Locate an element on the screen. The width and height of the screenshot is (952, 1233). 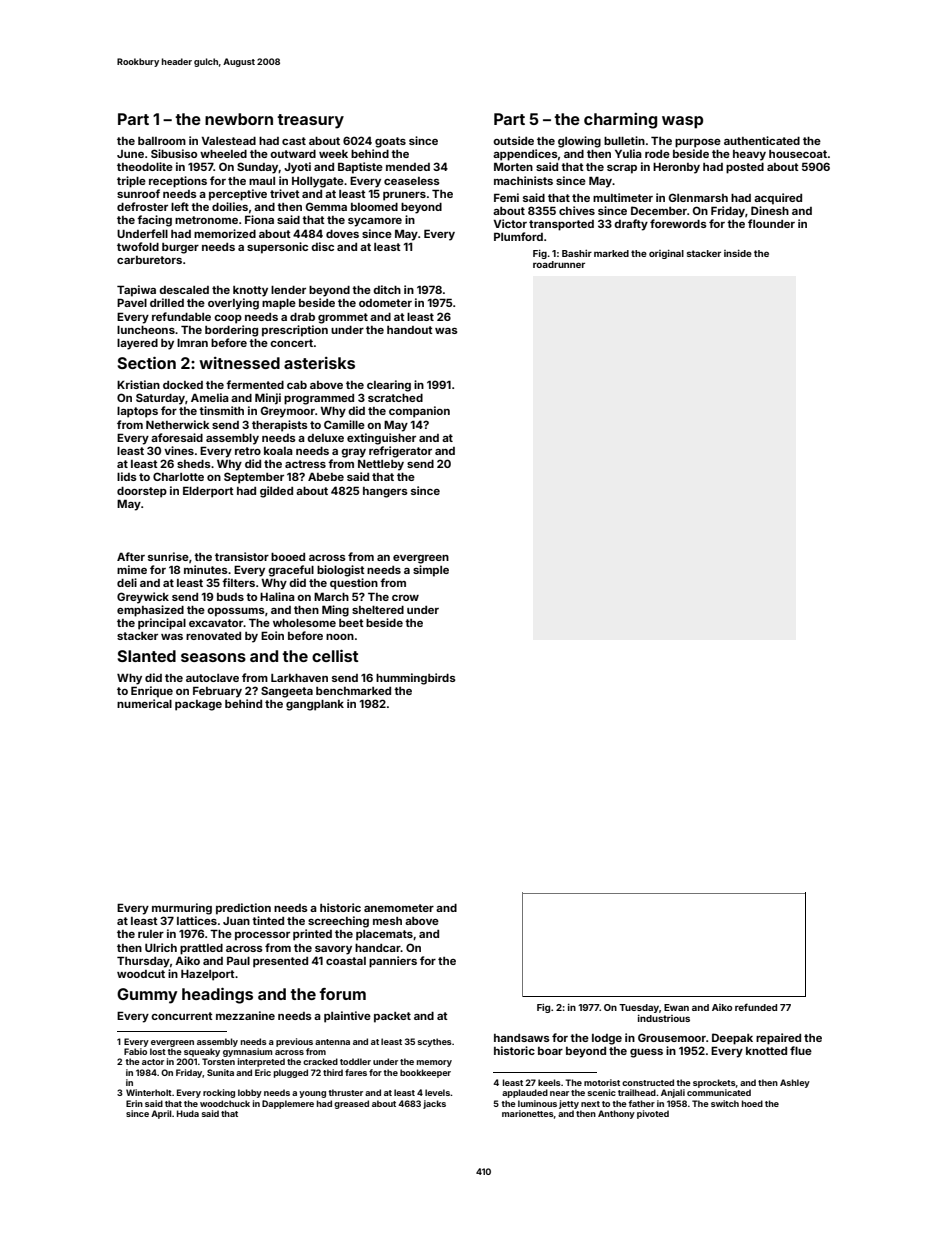
sheltered is located at coordinates (378, 610).
